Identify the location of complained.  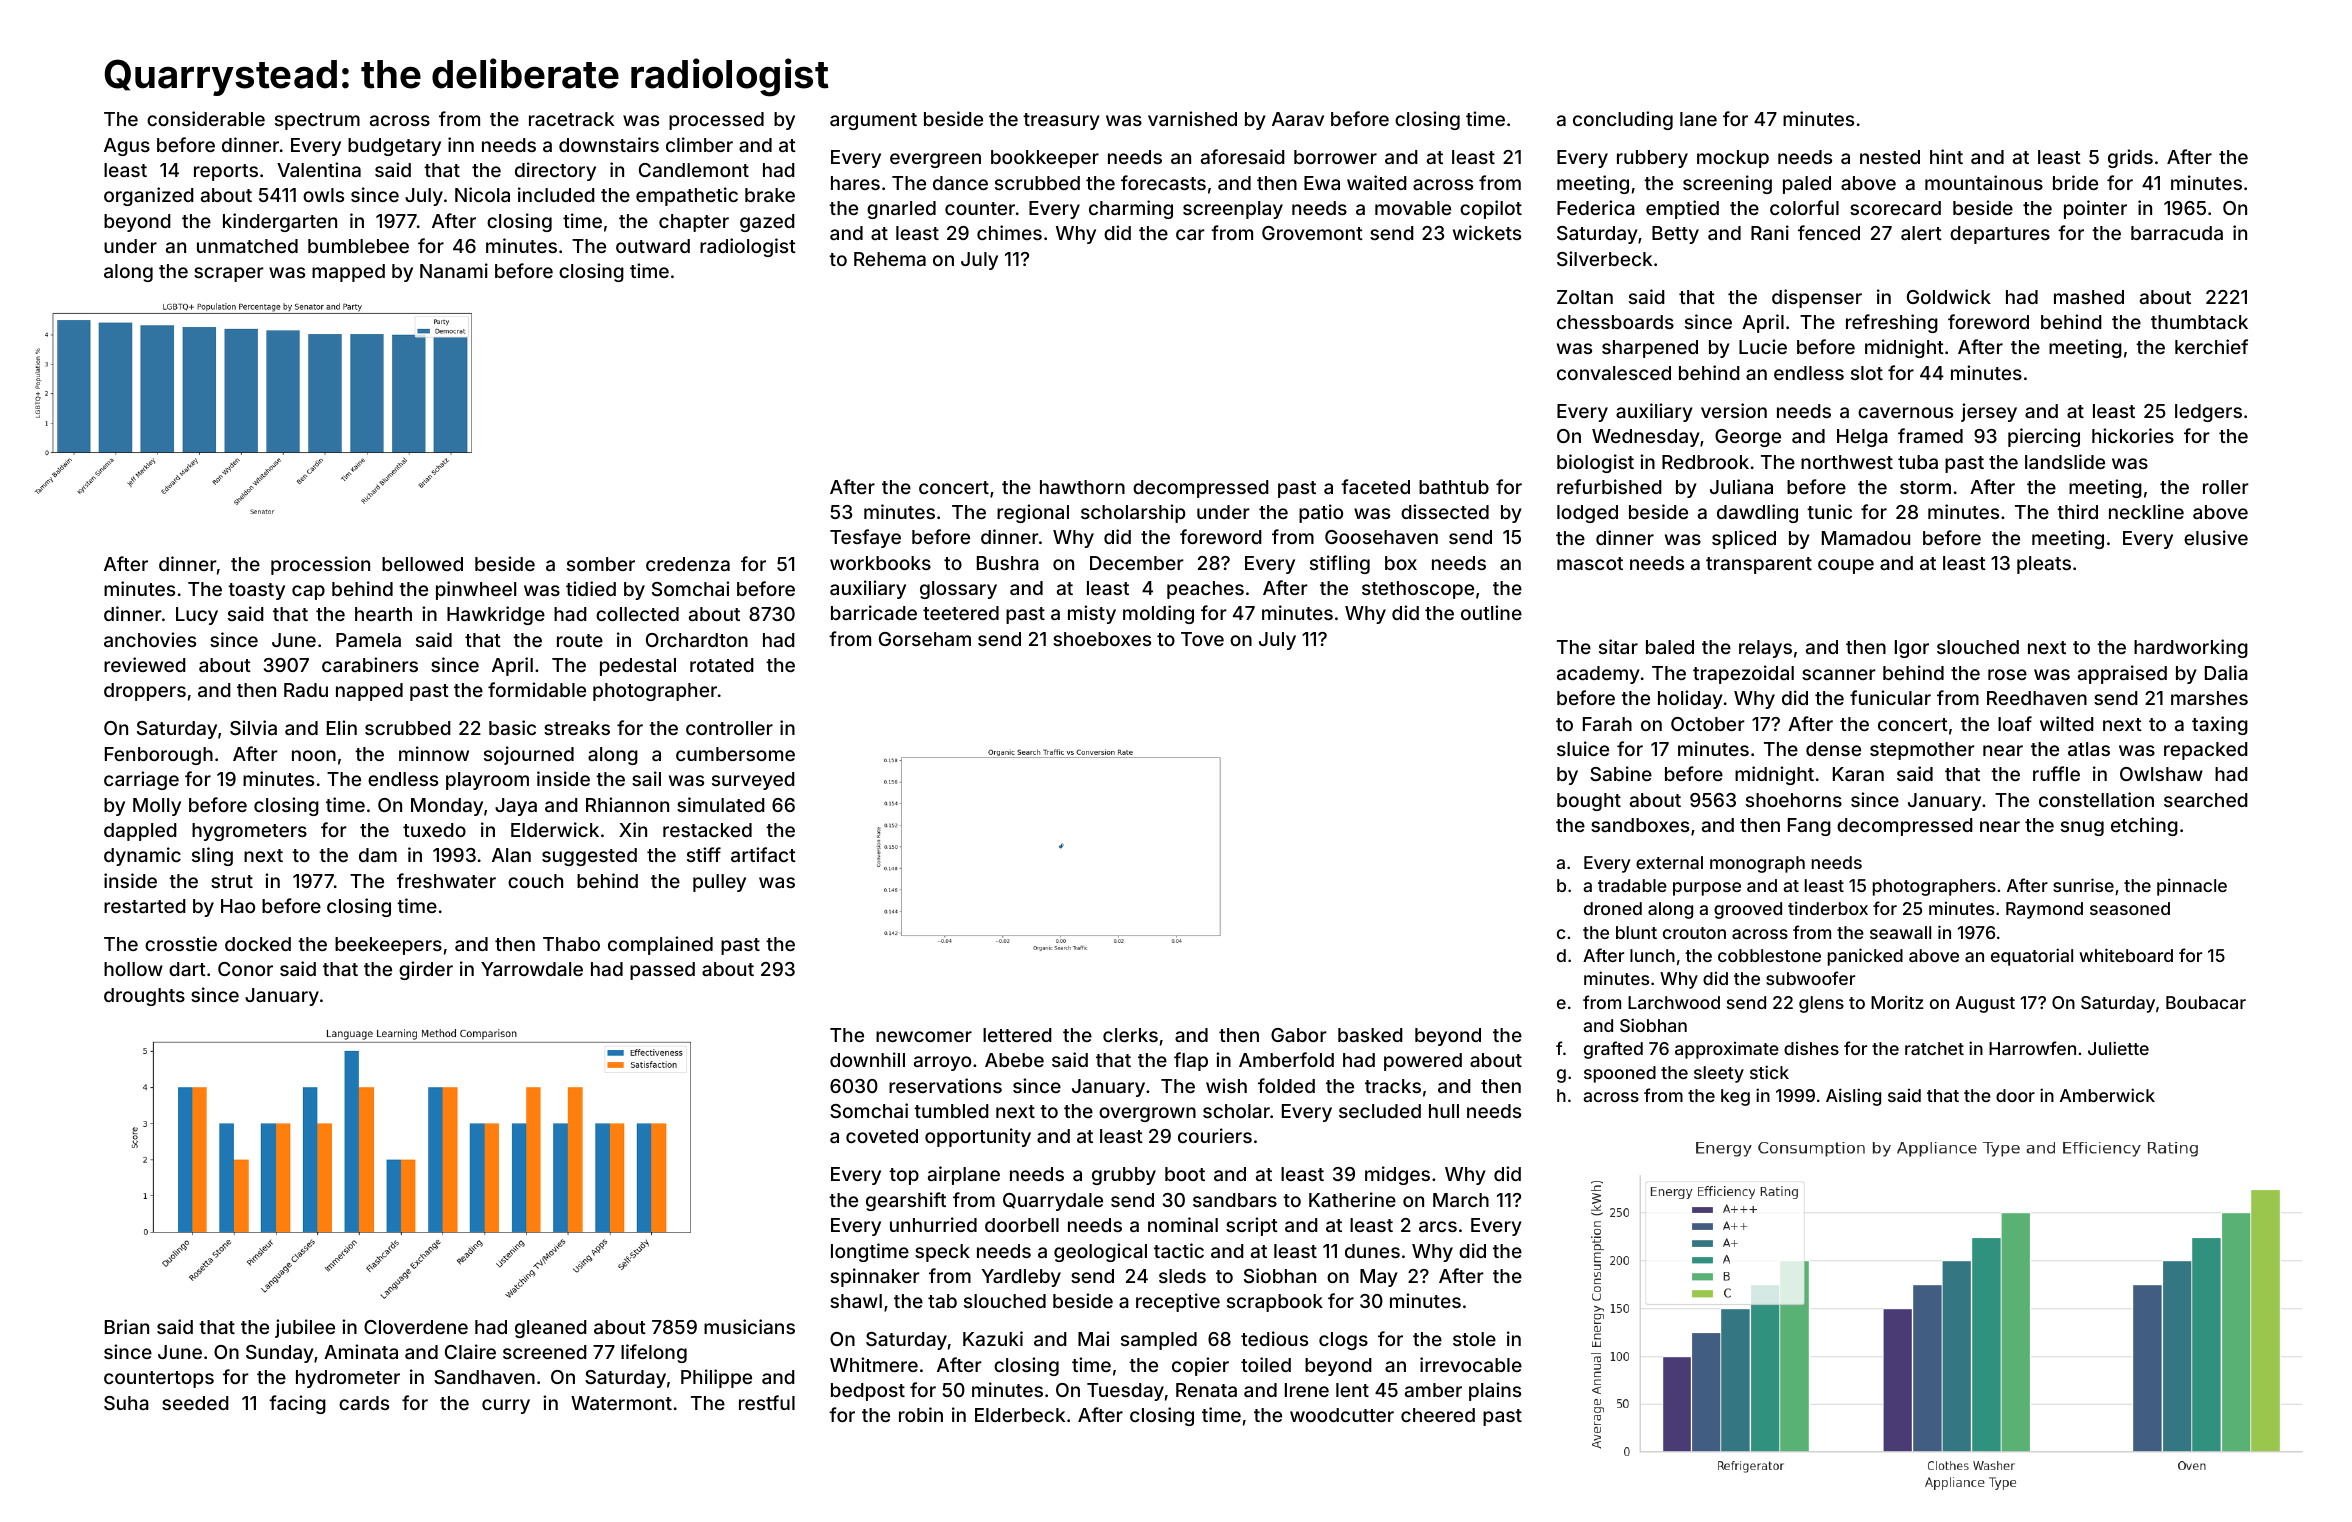
(660, 945).
